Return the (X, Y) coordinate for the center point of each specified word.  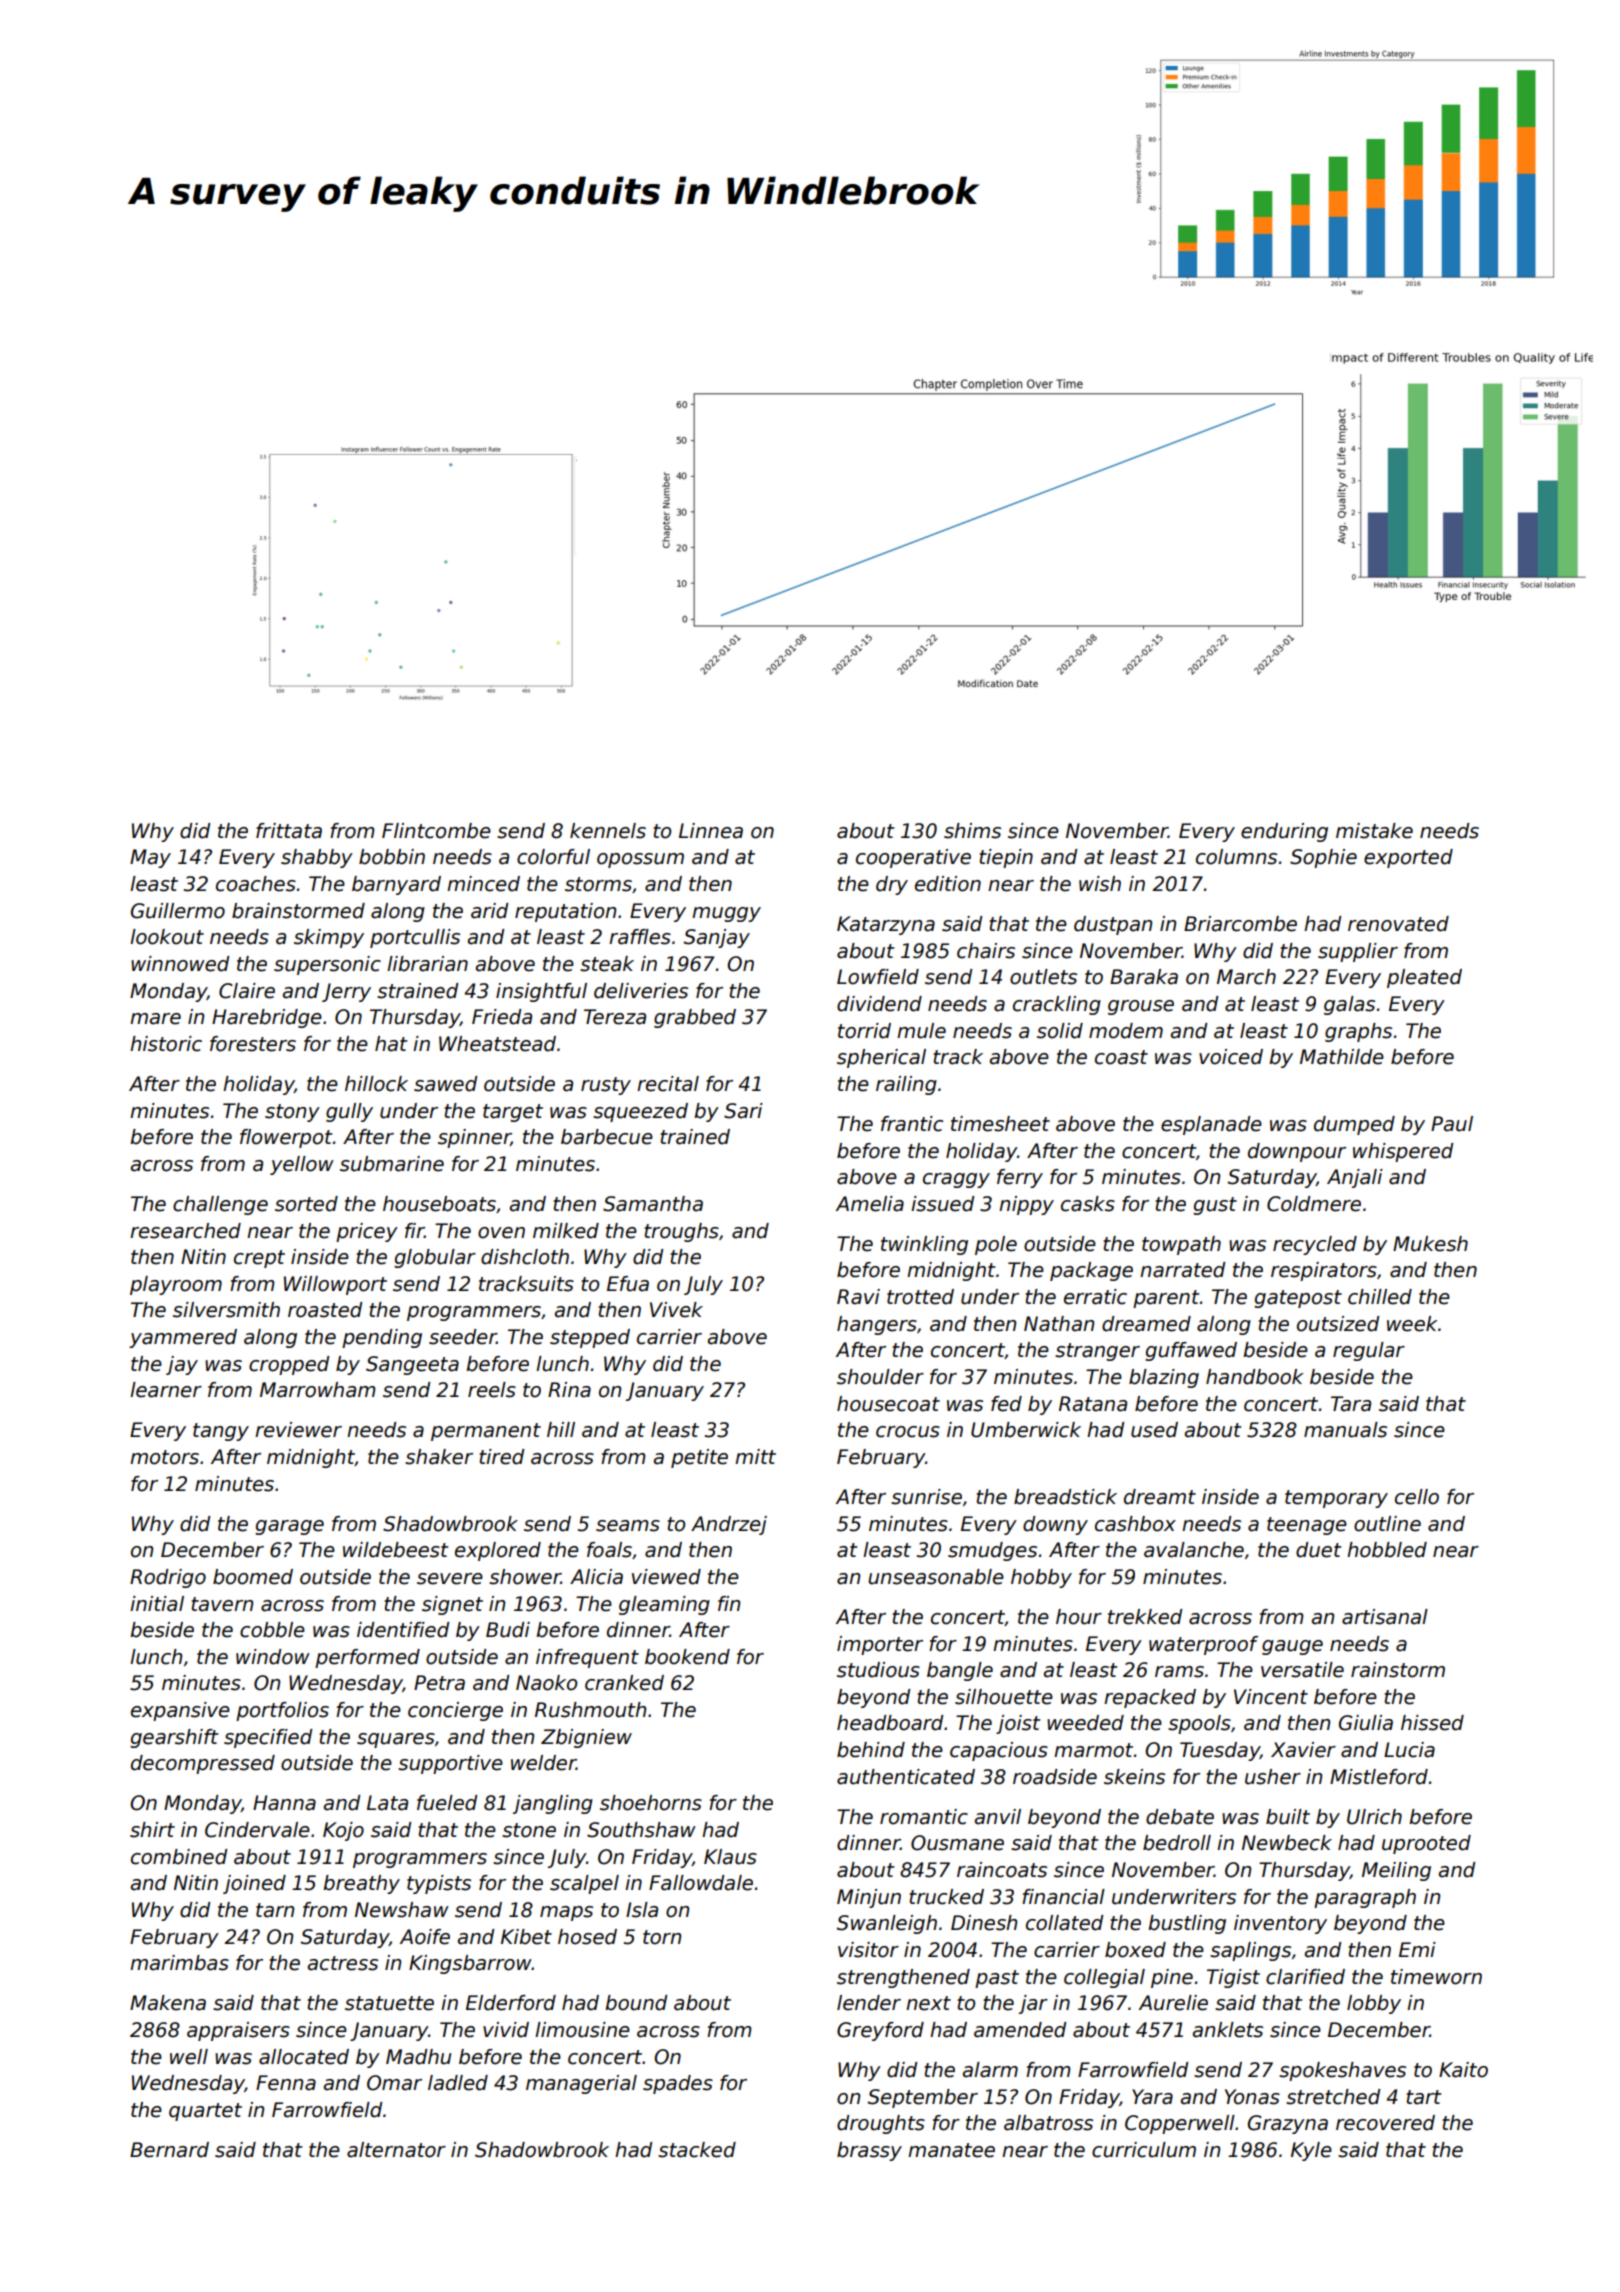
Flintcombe (436, 831)
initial (157, 1604)
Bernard (169, 2150)
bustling (1187, 1924)
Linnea (711, 831)
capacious (999, 1751)
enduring (1284, 832)
